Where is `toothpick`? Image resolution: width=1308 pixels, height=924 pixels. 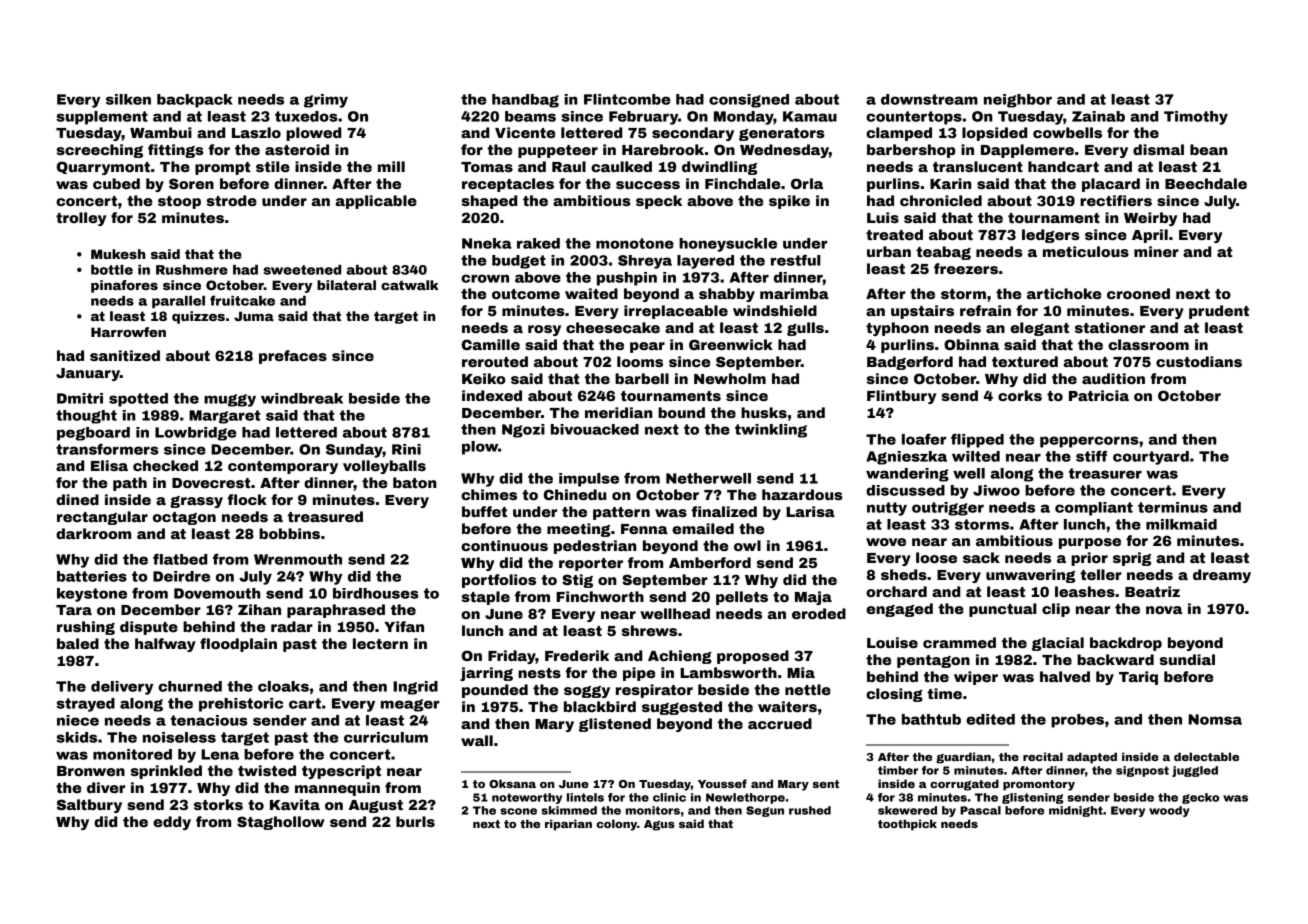 toothpick is located at coordinates (907, 825).
